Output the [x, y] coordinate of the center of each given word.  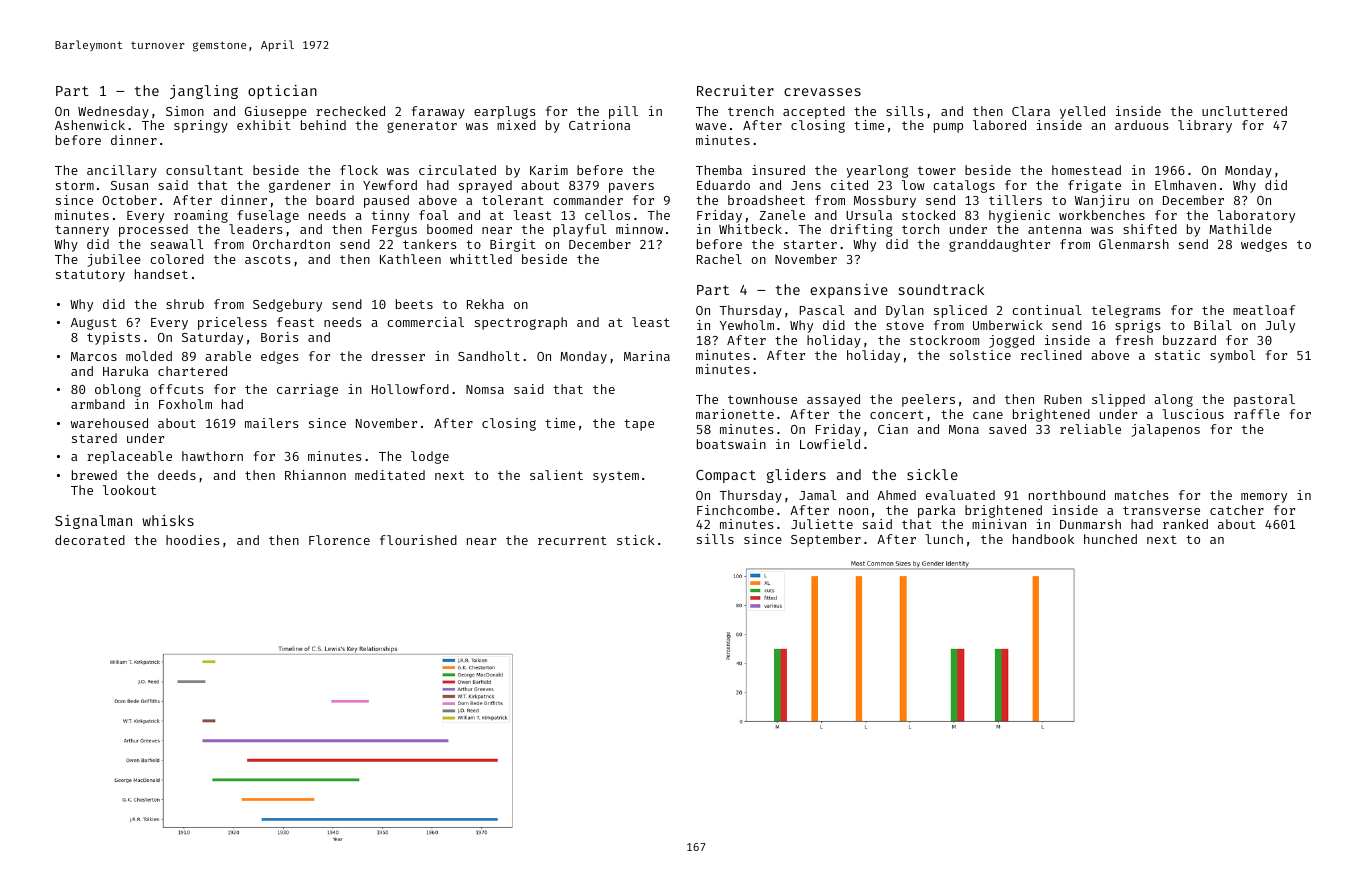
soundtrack [941, 289]
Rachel [719, 259]
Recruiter [735, 90]
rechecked [350, 111]
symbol [1232, 356]
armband [98, 404]
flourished [418, 540]
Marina [647, 356]
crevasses [822, 92]
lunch [944, 539]
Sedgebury [287, 305]
